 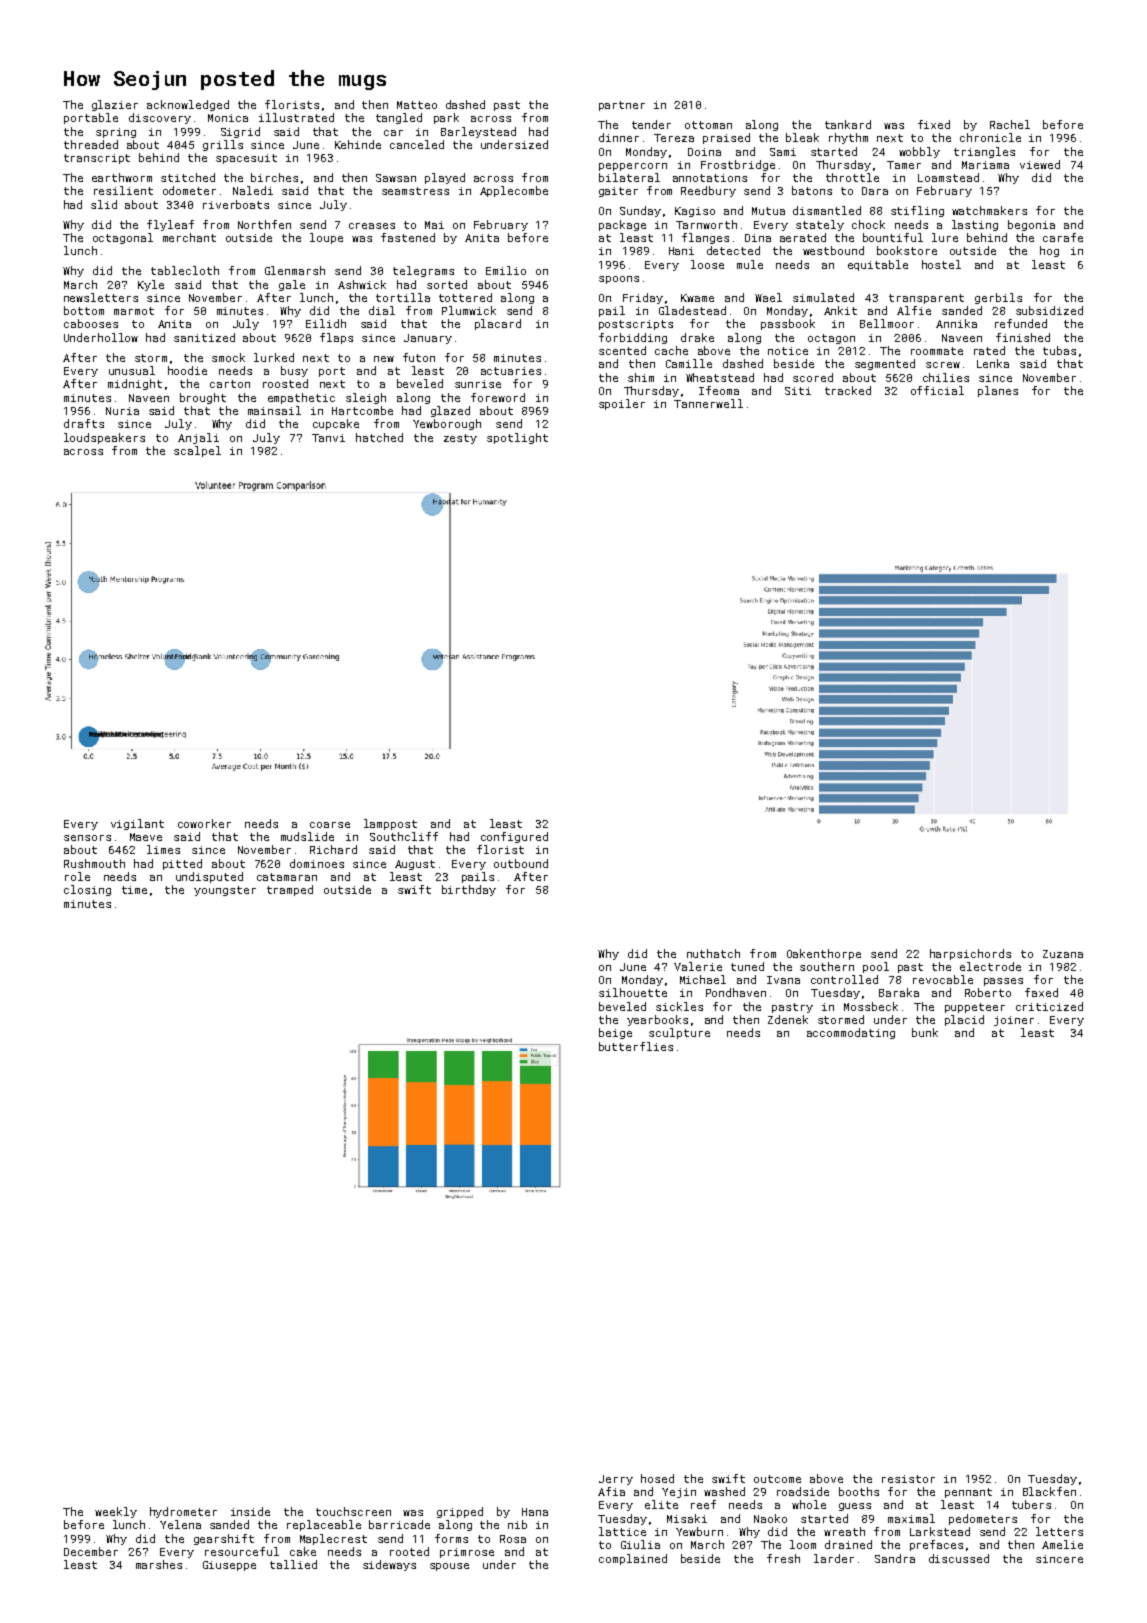 I want to click on tubers, so click(x=1031, y=1504).
